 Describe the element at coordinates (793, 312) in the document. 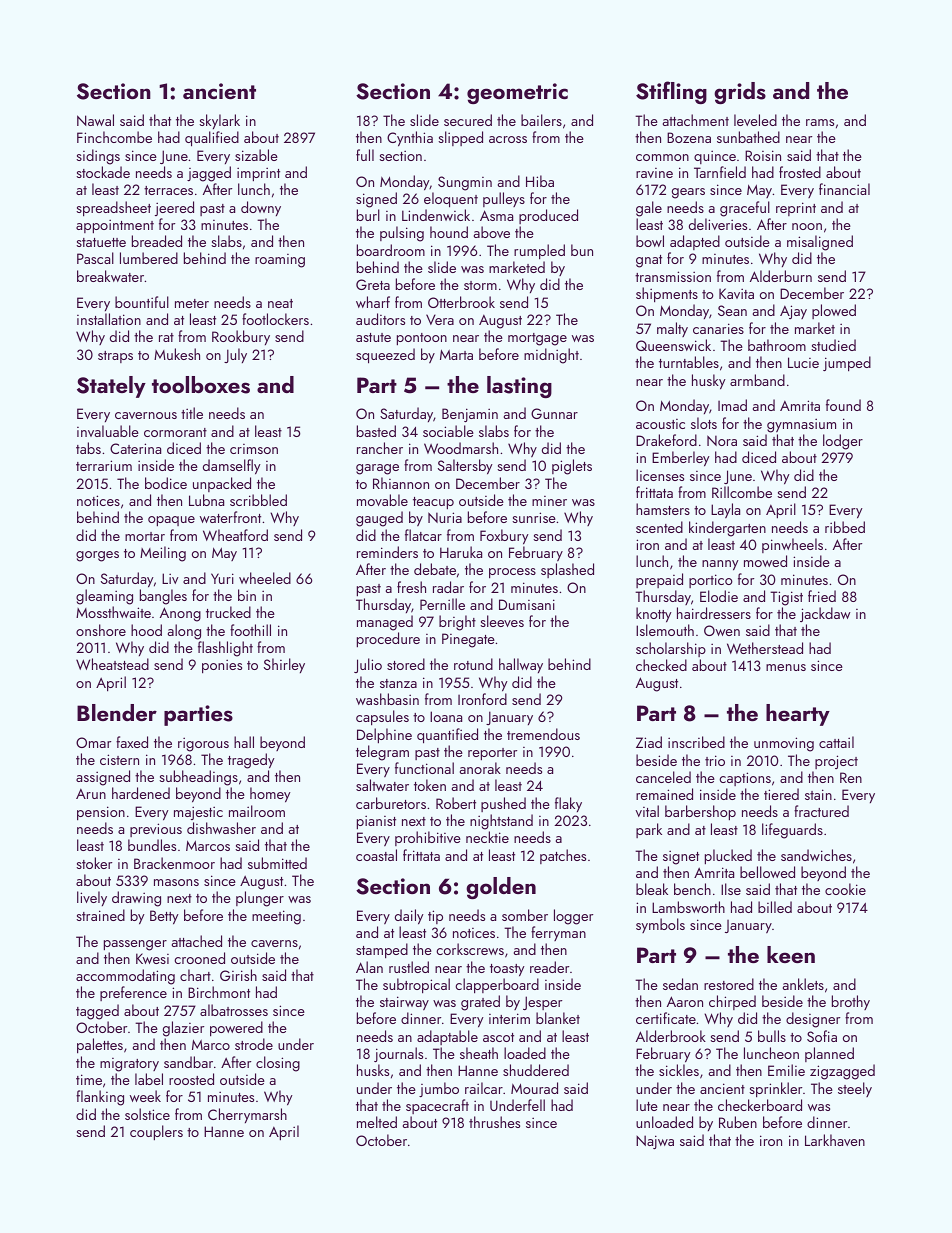

I see `Ajay` at that location.
